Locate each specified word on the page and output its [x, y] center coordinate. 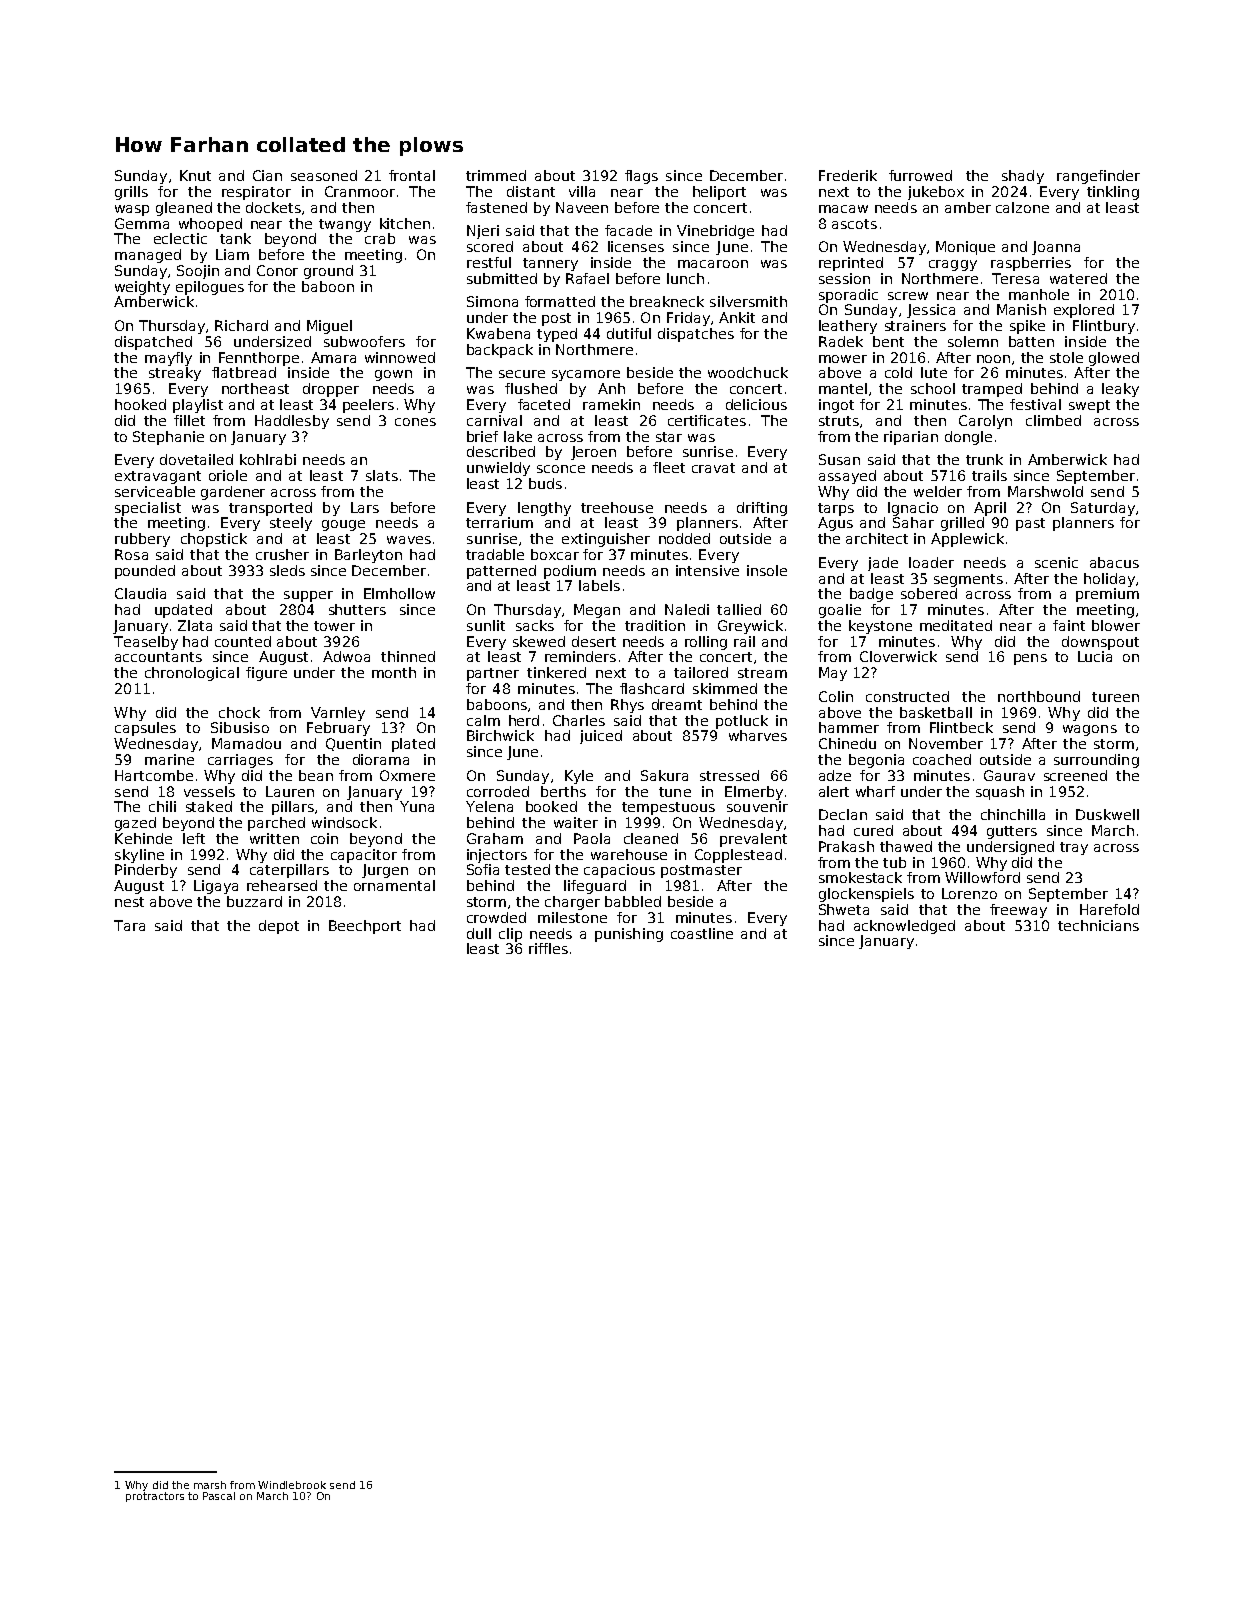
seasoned [324, 175]
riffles [548, 948]
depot [279, 927]
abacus [1114, 562]
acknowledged [904, 927]
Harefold [1109, 909]
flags [641, 177]
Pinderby [146, 871]
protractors [155, 1497]
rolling [706, 643]
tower [334, 626]
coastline [702, 933]
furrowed [920, 175]
